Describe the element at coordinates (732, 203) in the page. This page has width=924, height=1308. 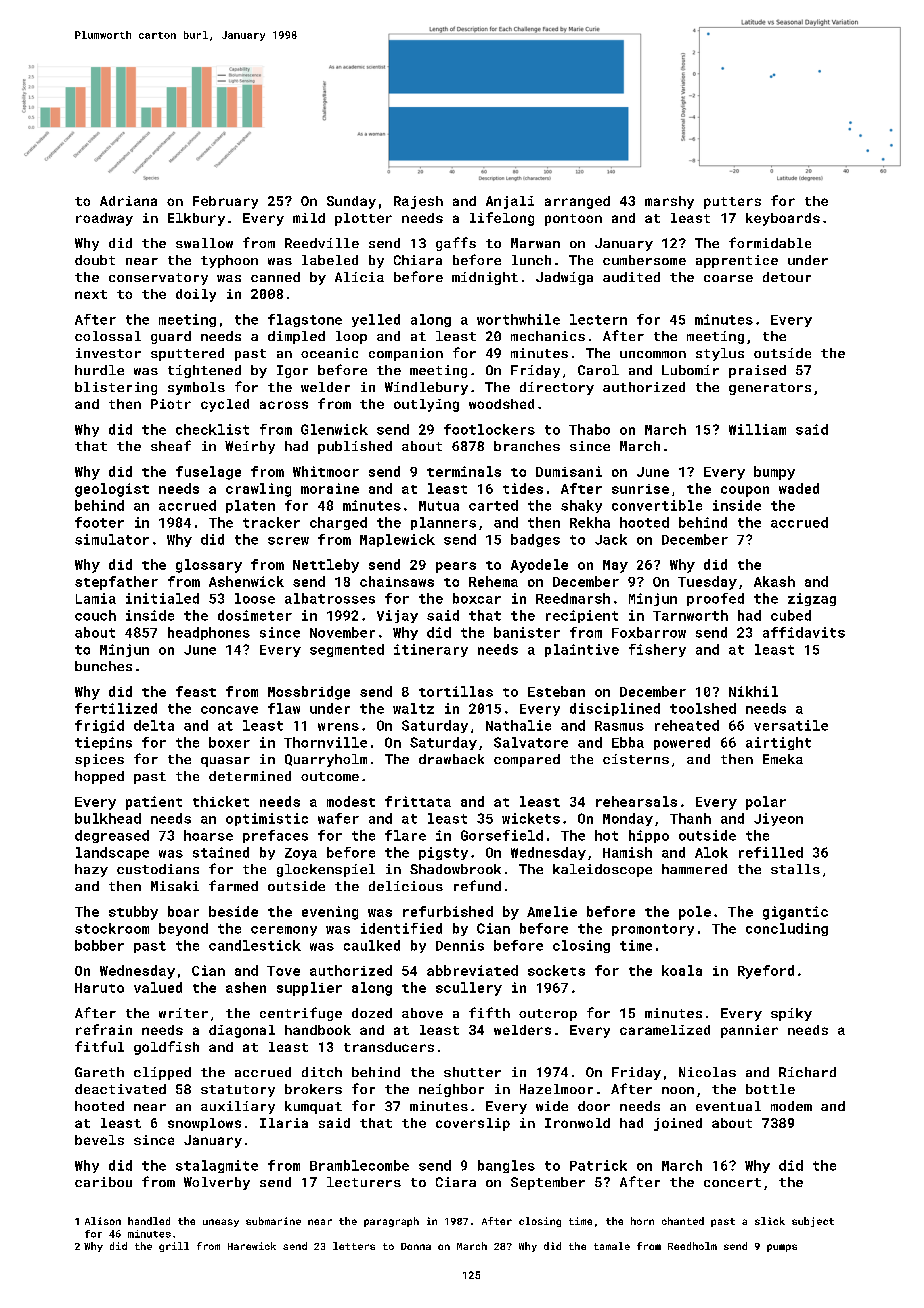
I see `putters` at that location.
